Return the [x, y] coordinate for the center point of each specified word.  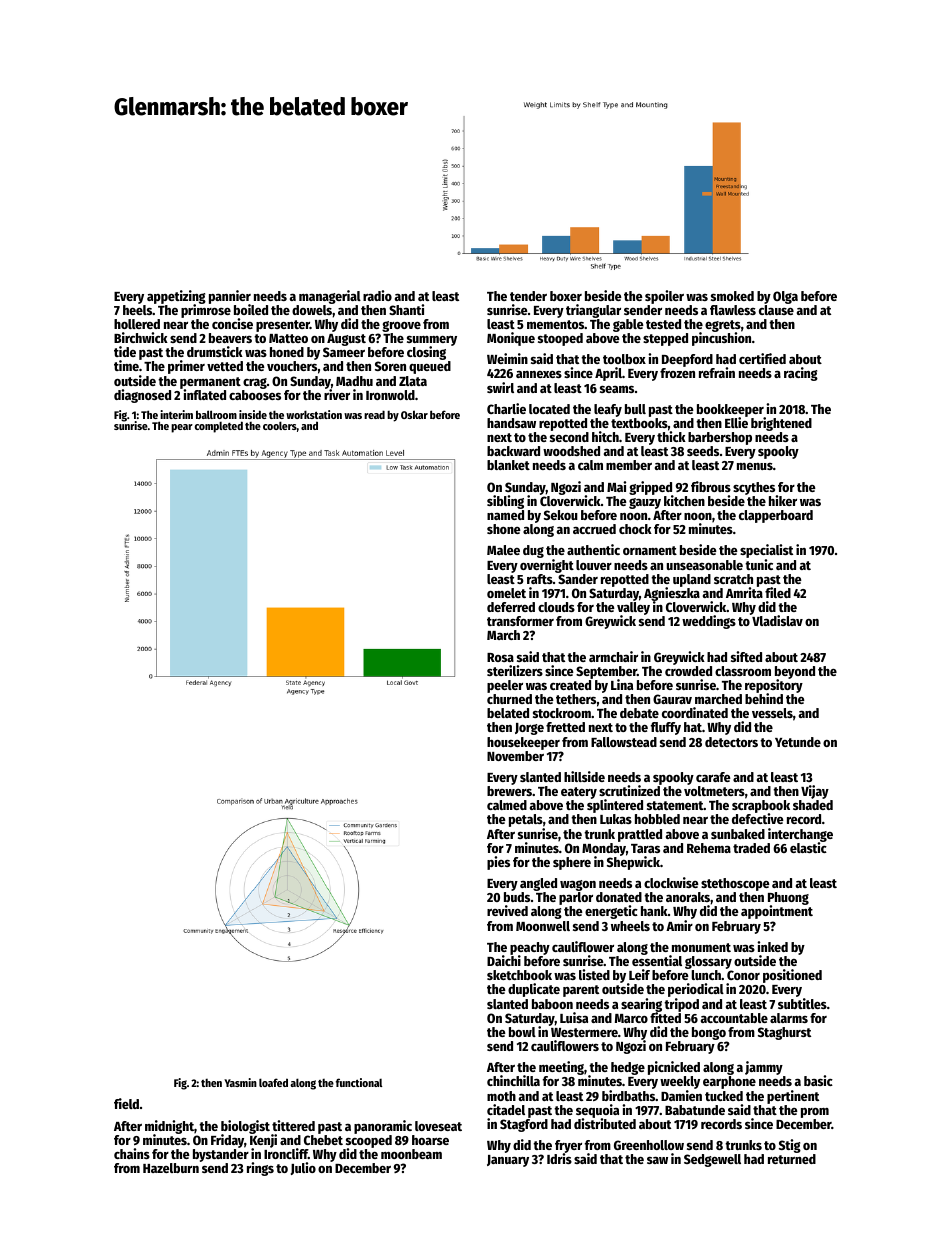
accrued [594, 529]
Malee [503, 550]
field [126, 1103]
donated [619, 897]
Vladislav [777, 621]
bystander [221, 1155]
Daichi [504, 961]
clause [776, 310]
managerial [330, 297]
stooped [560, 339]
